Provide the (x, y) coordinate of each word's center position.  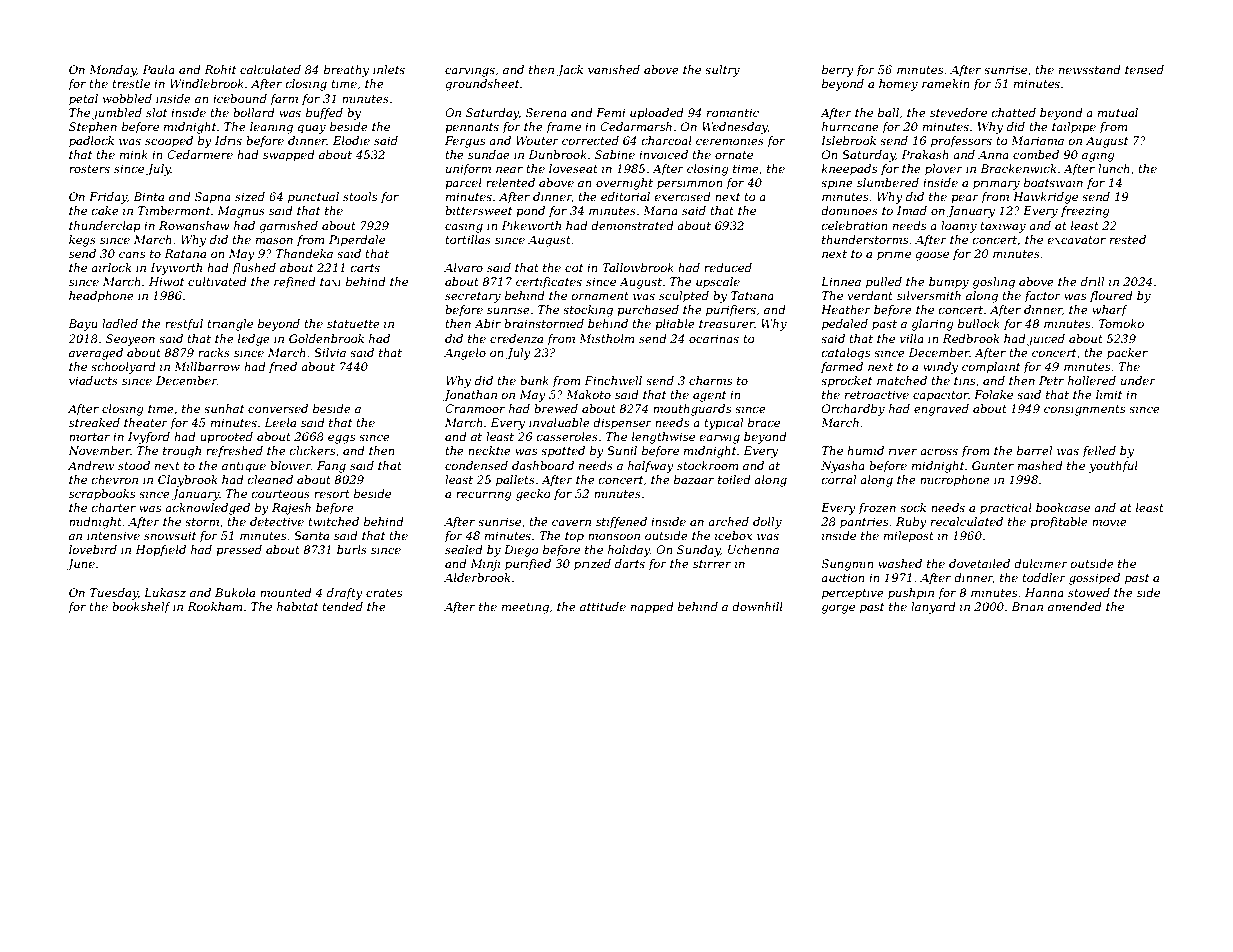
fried (283, 368)
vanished (614, 69)
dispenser (622, 424)
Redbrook (971, 338)
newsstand (1090, 69)
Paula (158, 69)
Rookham (214, 606)
